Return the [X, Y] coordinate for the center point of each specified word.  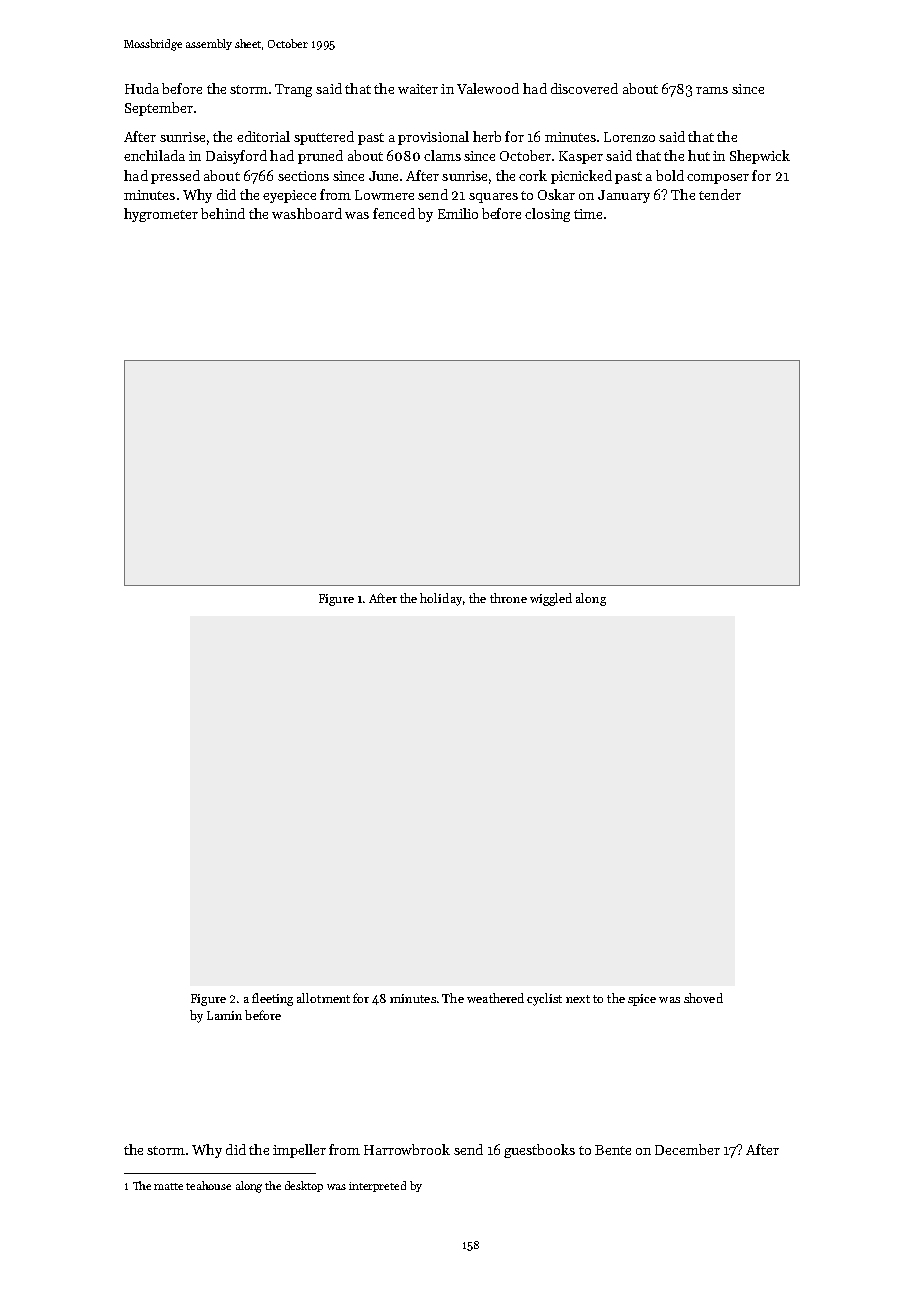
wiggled [551, 599]
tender [720, 194]
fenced [394, 213]
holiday [441, 599]
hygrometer [161, 215]
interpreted [377, 1186]
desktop [304, 1186]
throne [508, 598]
